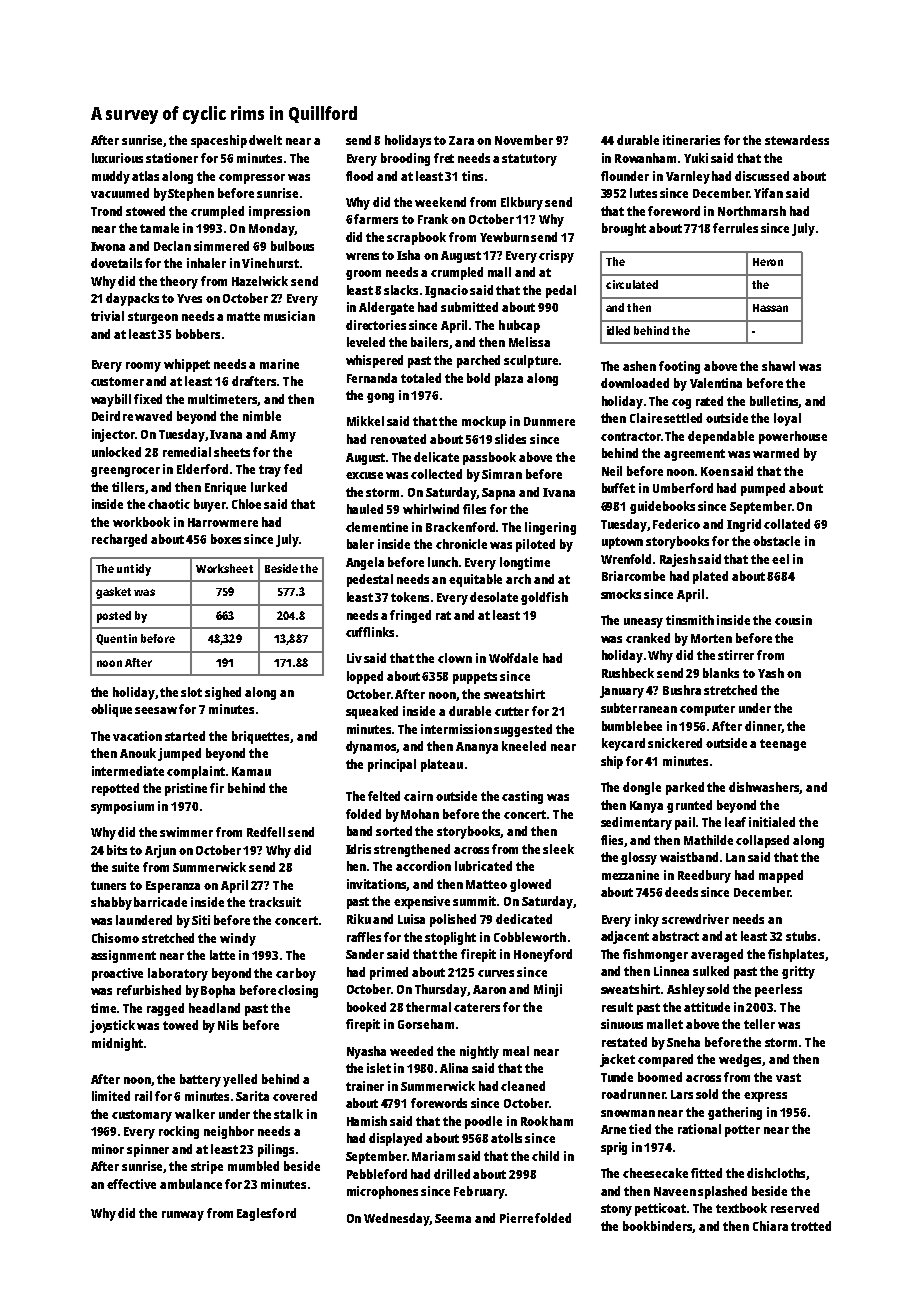 This screenshot has width=924, height=1308. I want to click on luxurious, so click(117, 158).
